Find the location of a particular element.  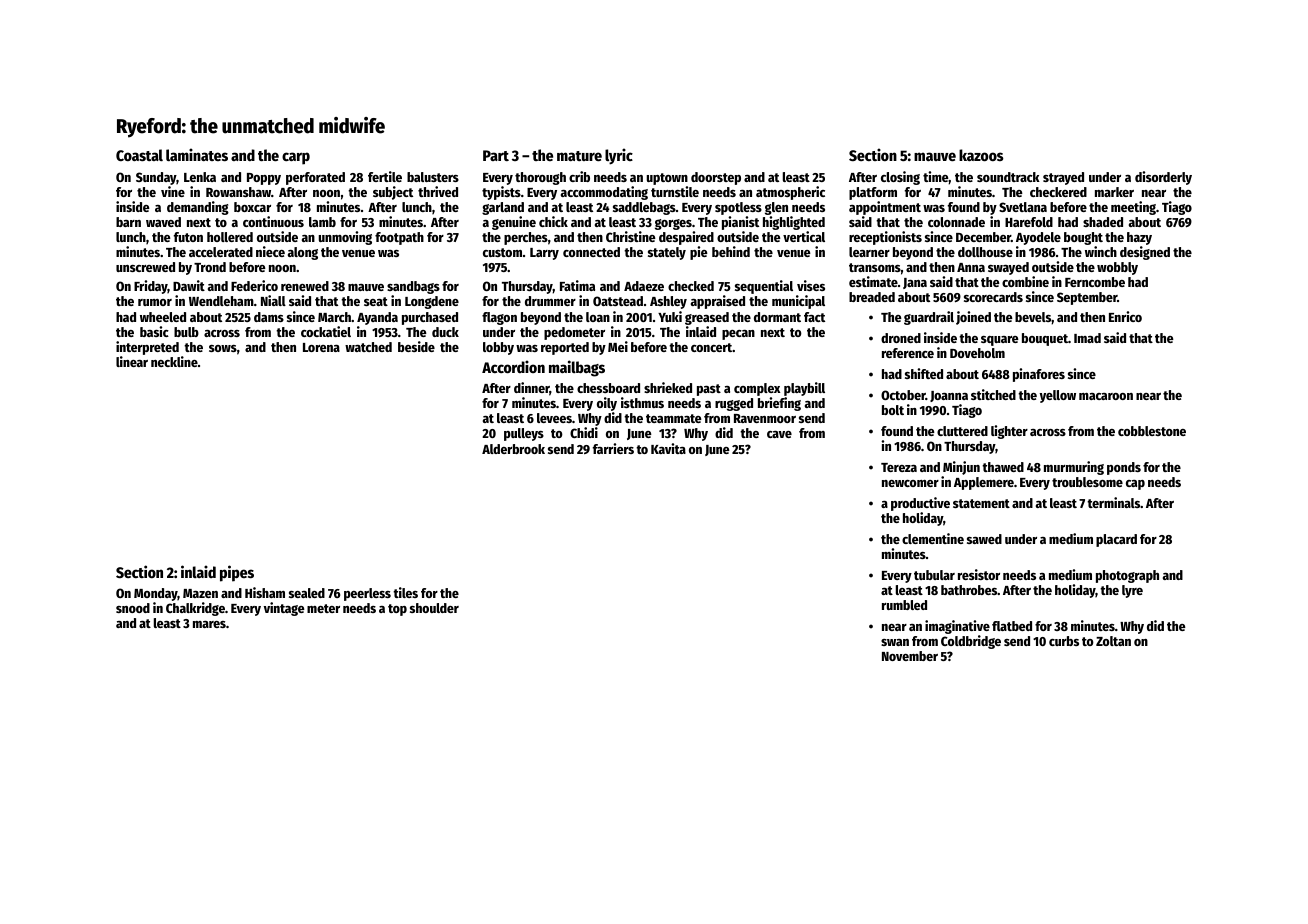

pipes is located at coordinates (237, 573).
